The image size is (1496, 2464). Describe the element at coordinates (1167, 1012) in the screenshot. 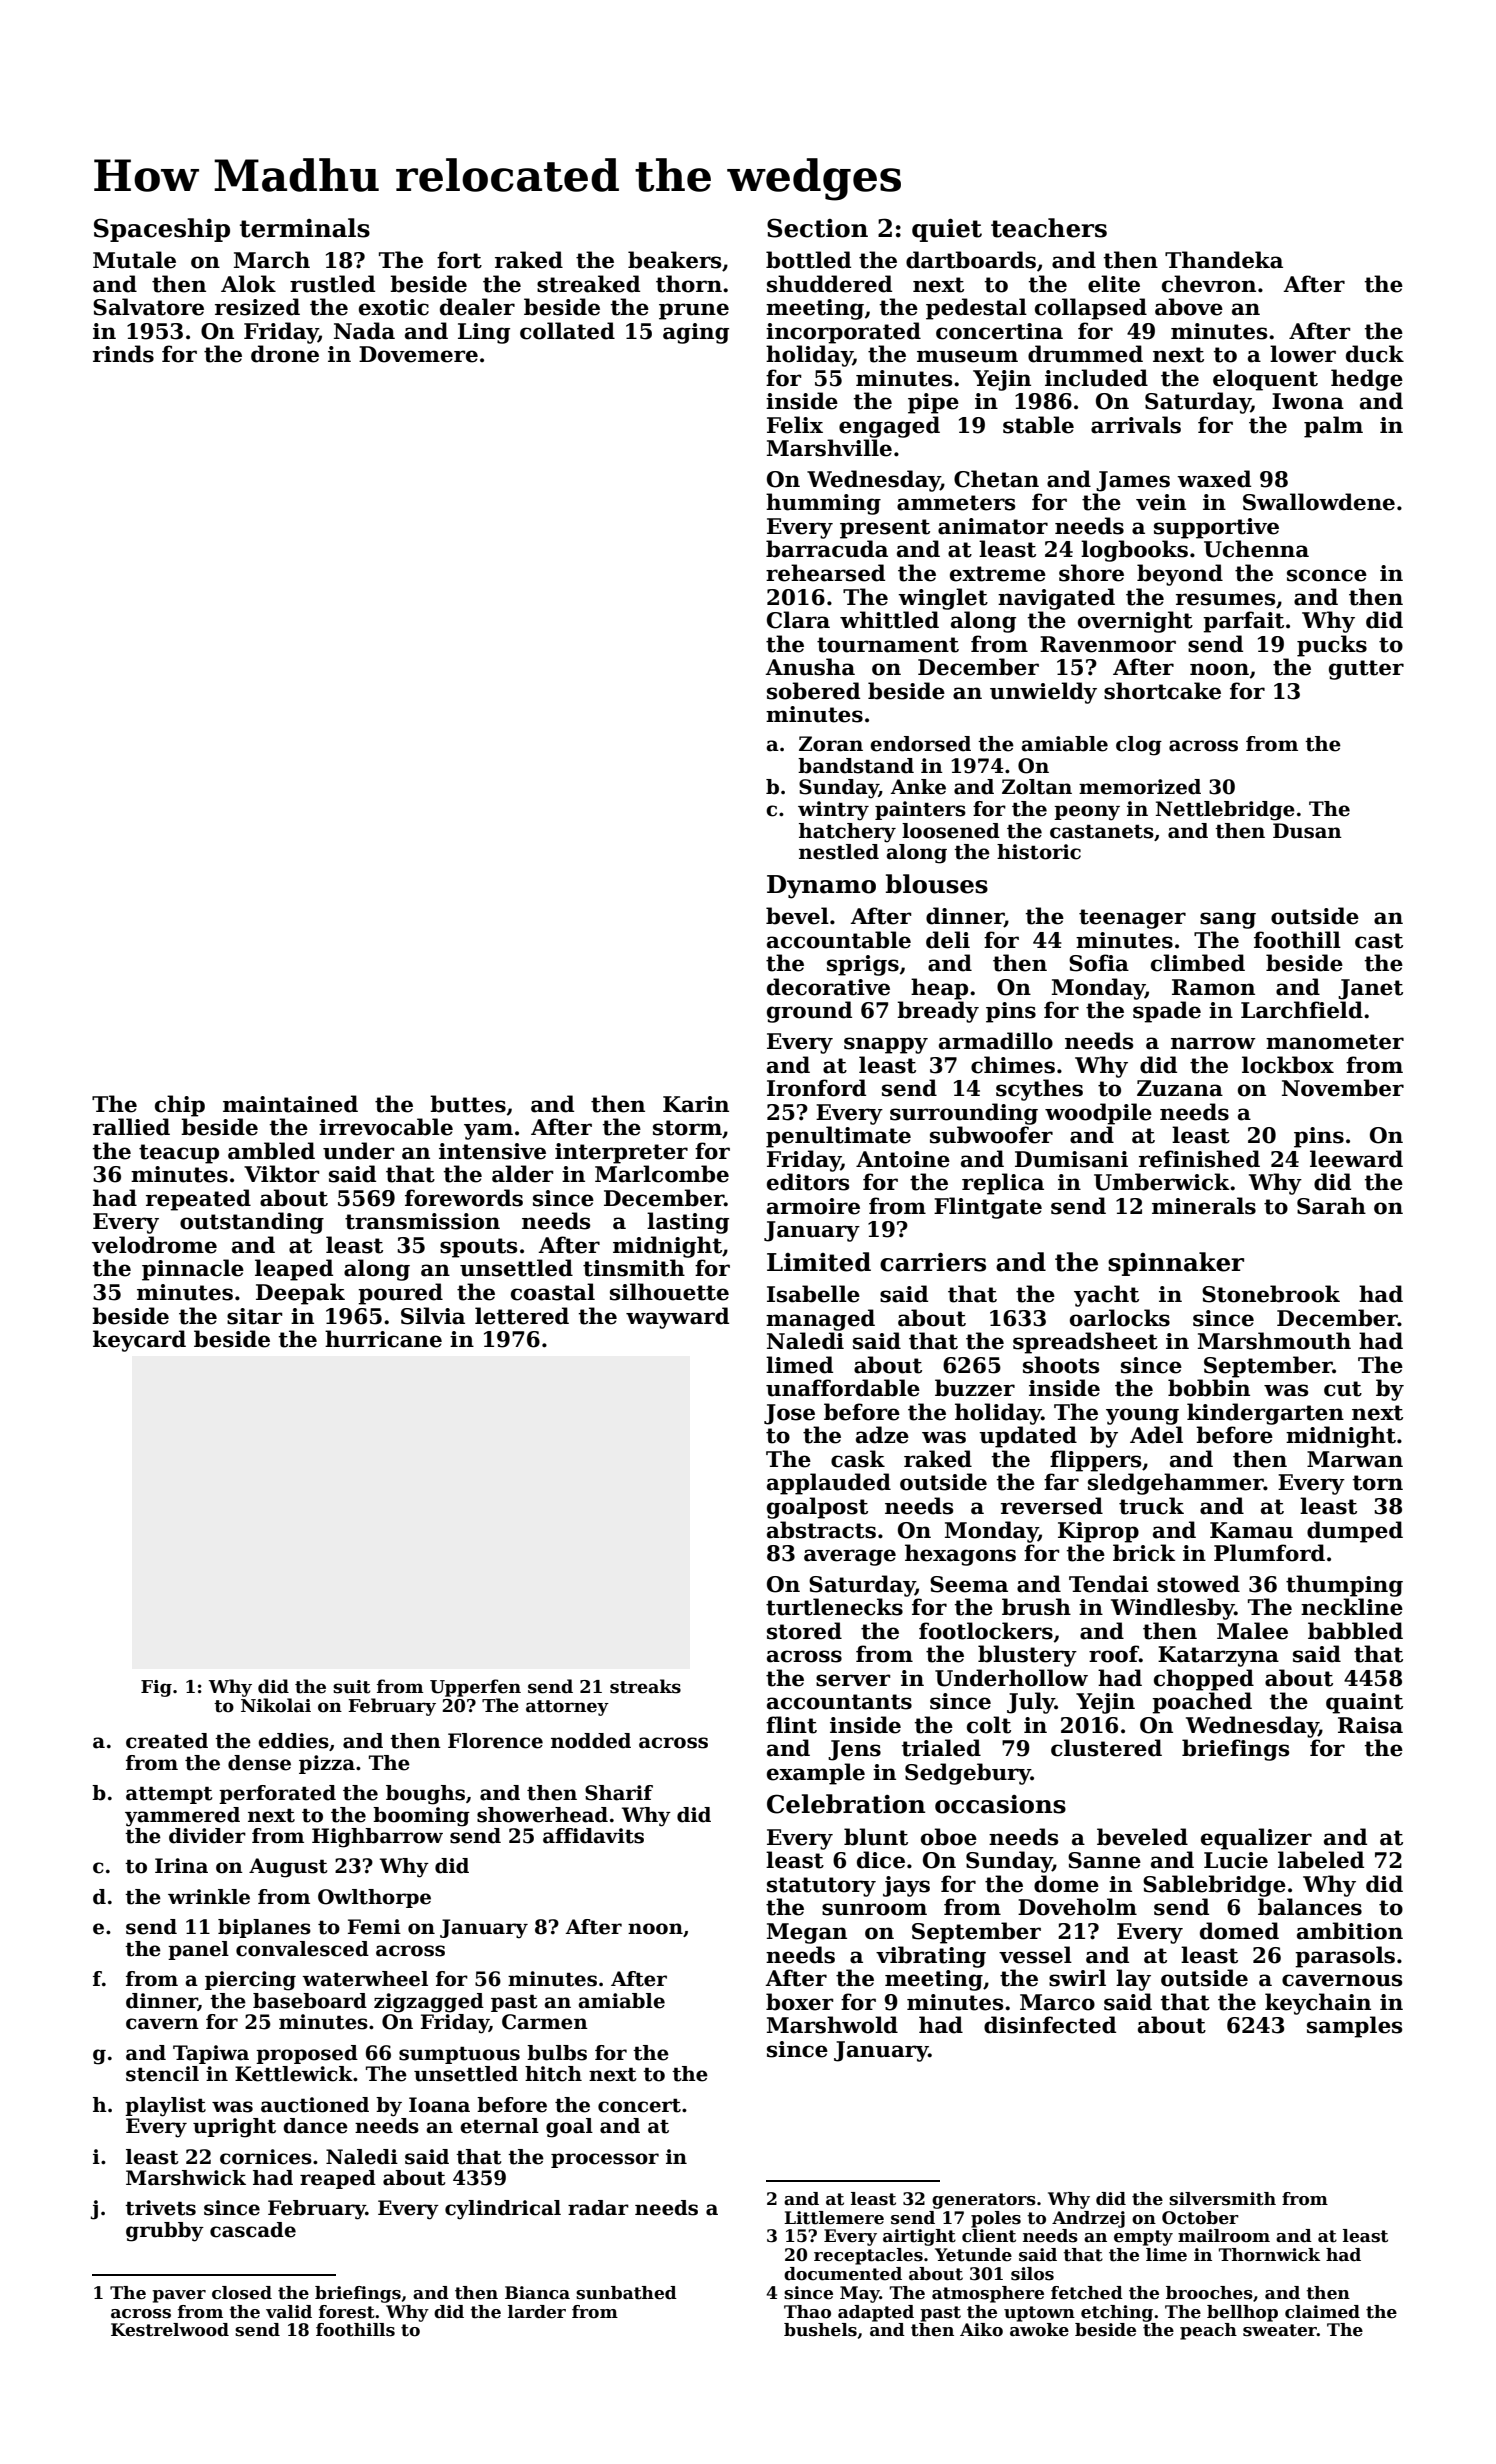

I see `spade` at that location.
